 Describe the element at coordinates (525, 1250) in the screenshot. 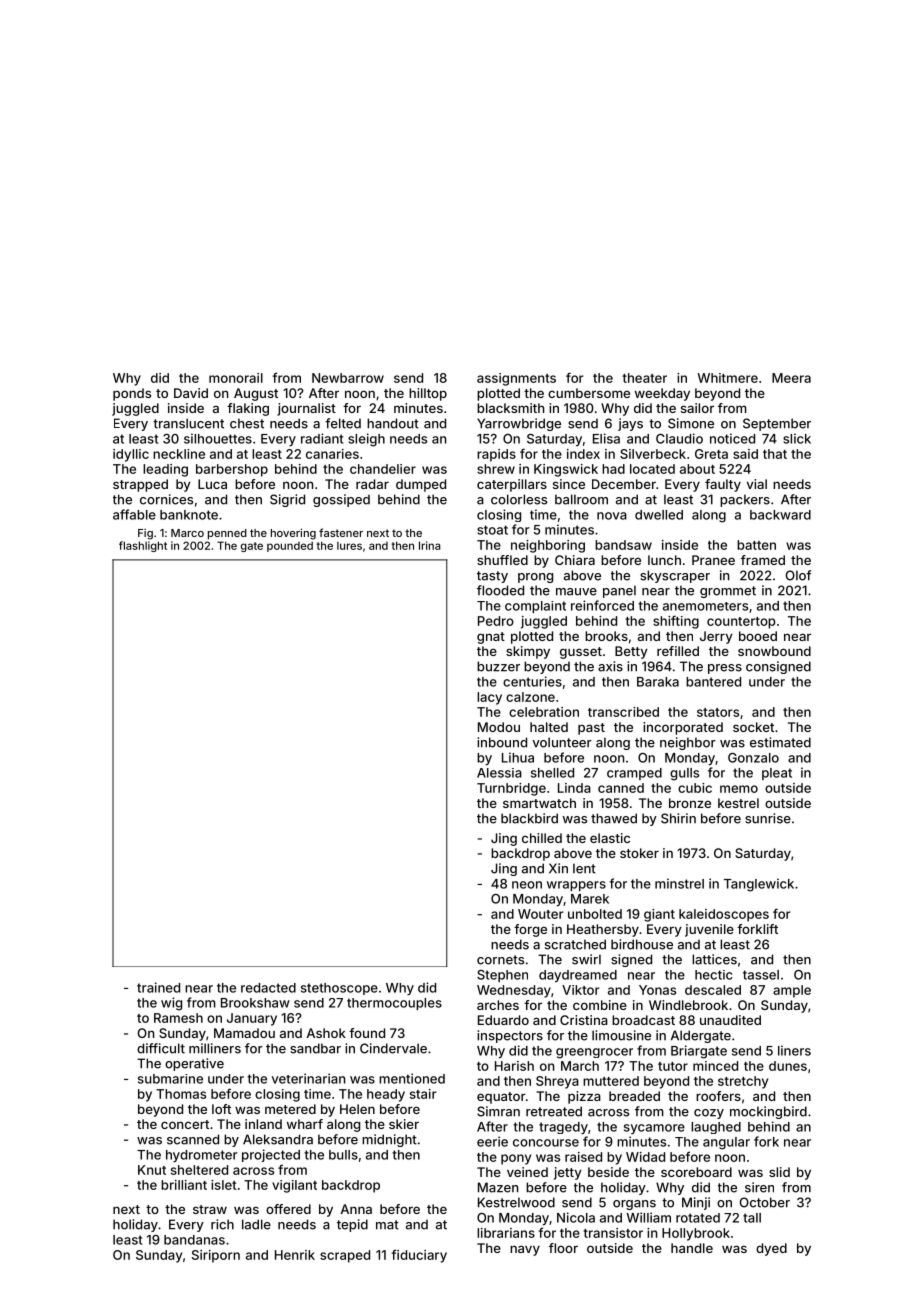

I see `navy` at that location.
